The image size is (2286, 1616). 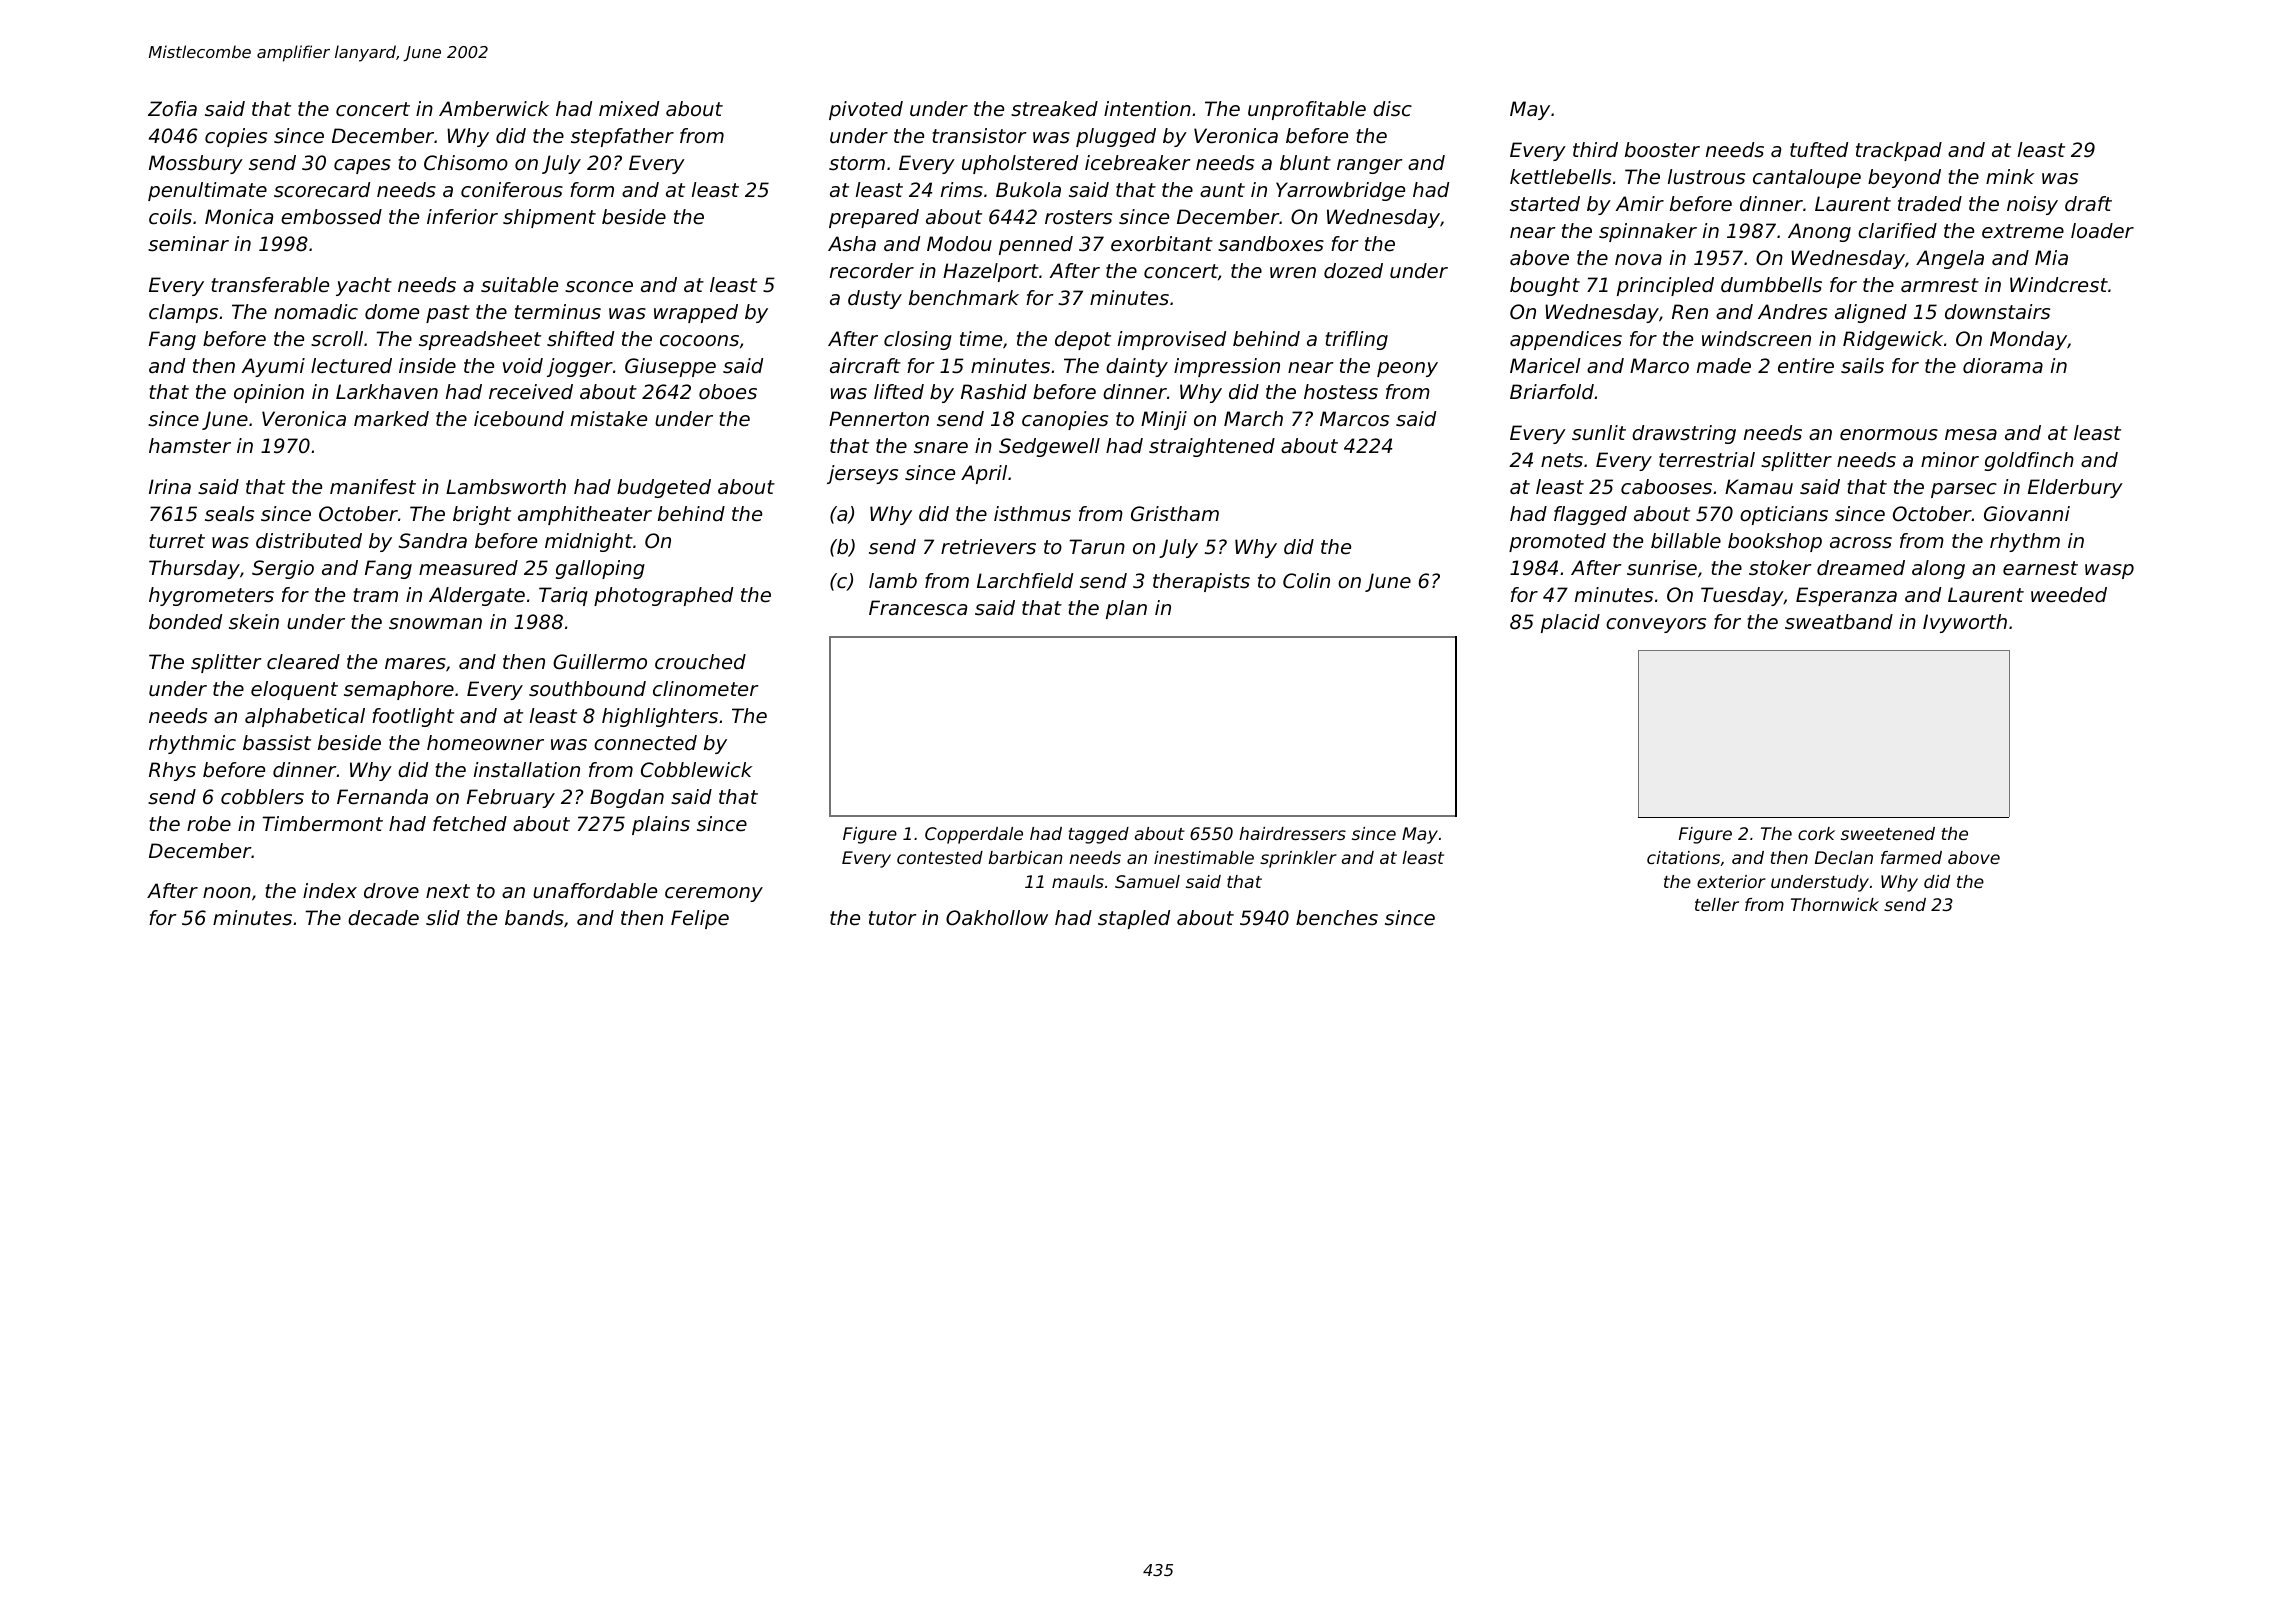 I want to click on footlight, so click(x=413, y=717).
